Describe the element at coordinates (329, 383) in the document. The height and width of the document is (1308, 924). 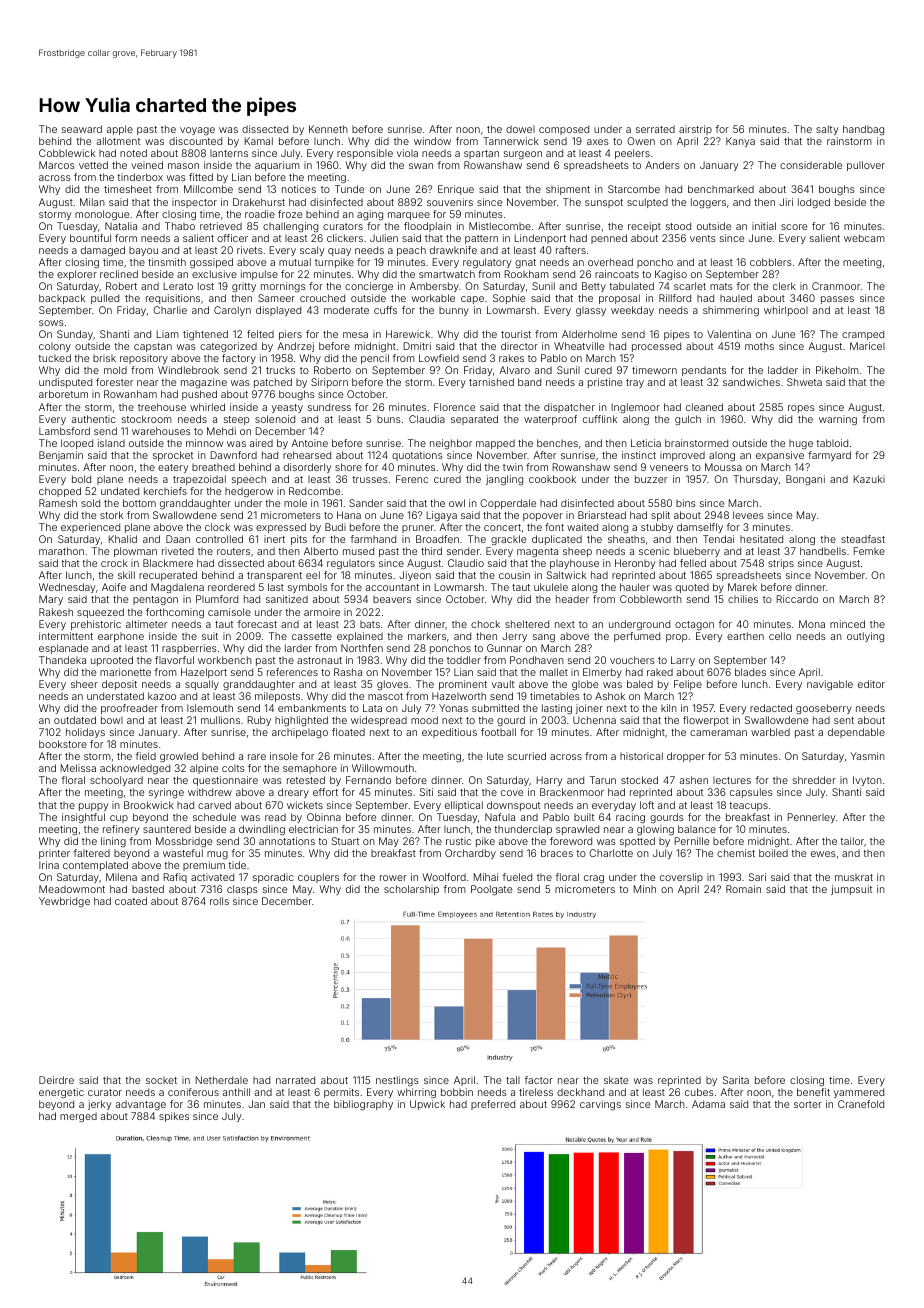
I see `Siriporn` at that location.
